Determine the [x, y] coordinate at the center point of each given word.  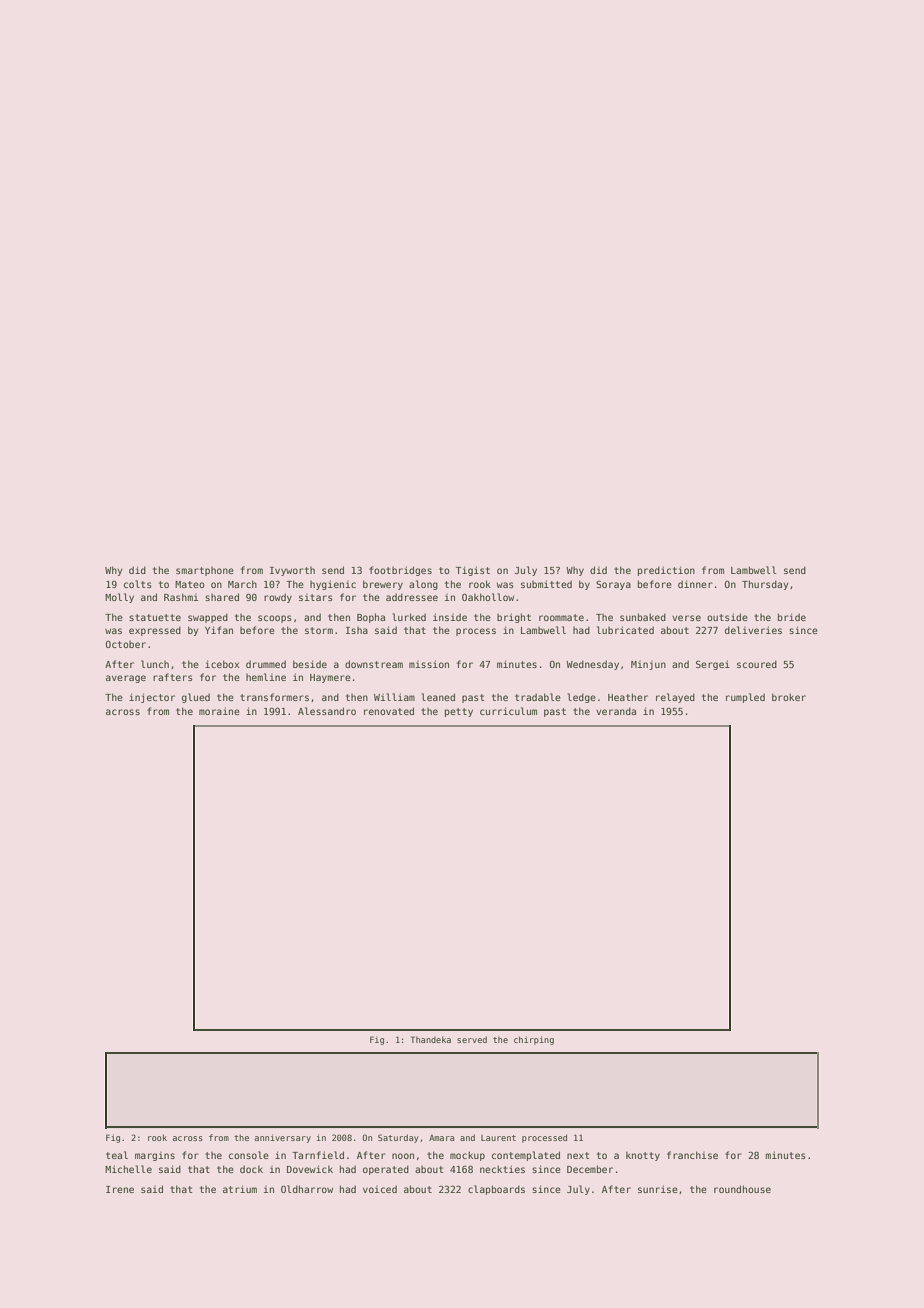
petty [459, 712]
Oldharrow [307, 1189]
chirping [534, 1040]
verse [686, 618]
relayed [675, 698]
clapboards [496, 1190]
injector [152, 698]
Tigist [473, 571]
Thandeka [431, 1039]
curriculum [508, 711]
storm [319, 630]
